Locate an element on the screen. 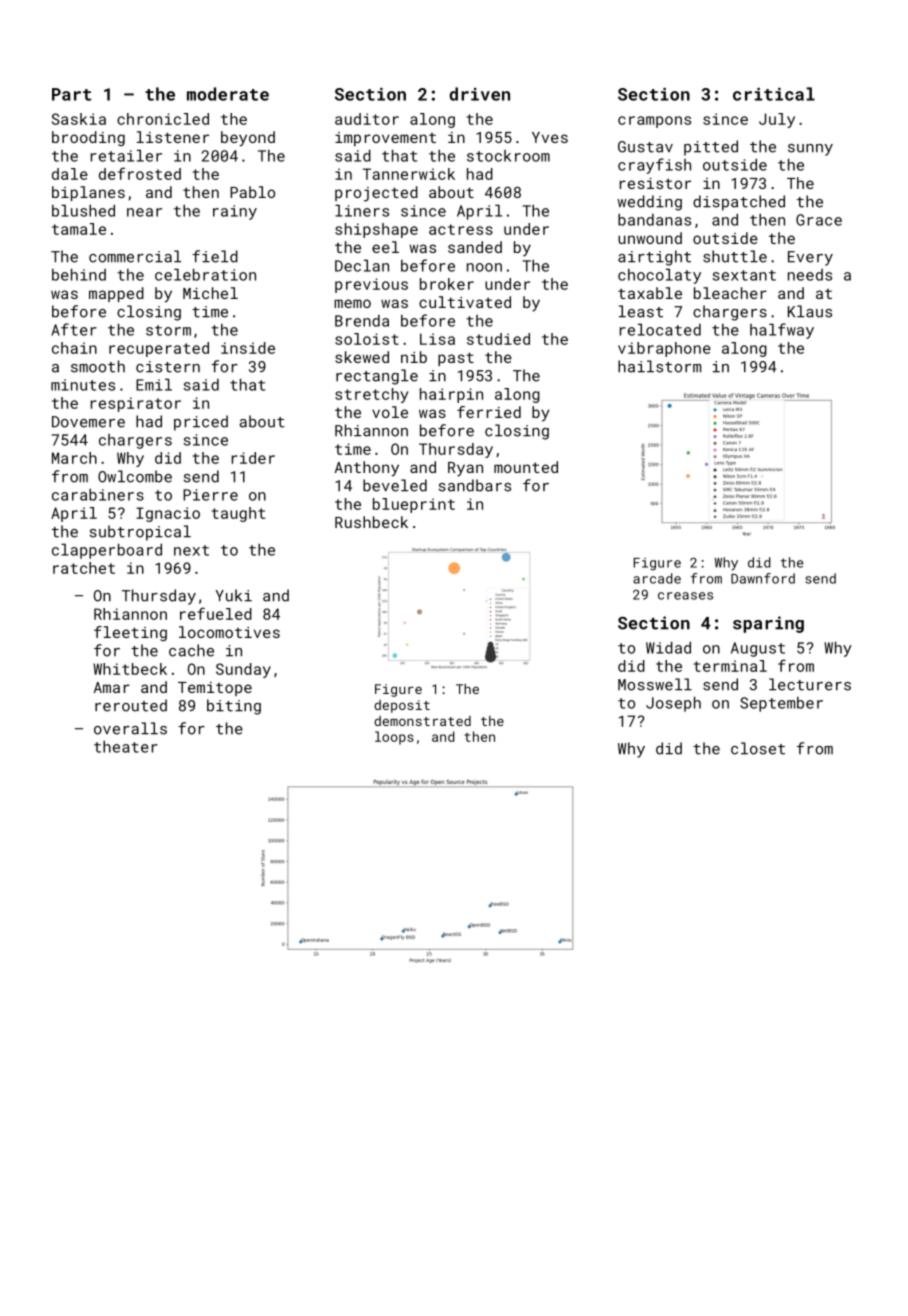  Ignacio is located at coordinates (168, 514).
